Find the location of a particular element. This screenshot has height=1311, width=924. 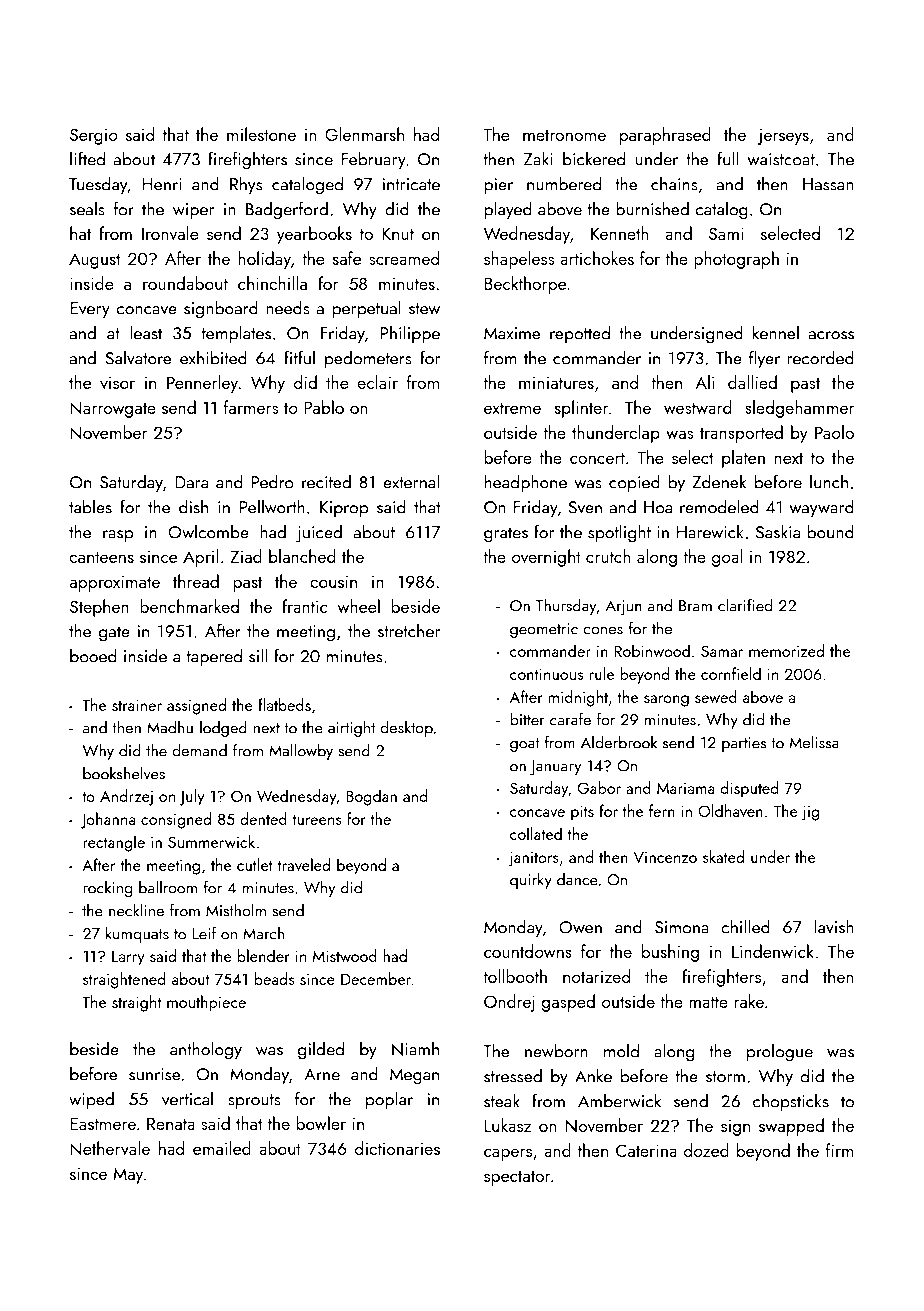

August is located at coordinates (95, 261).
